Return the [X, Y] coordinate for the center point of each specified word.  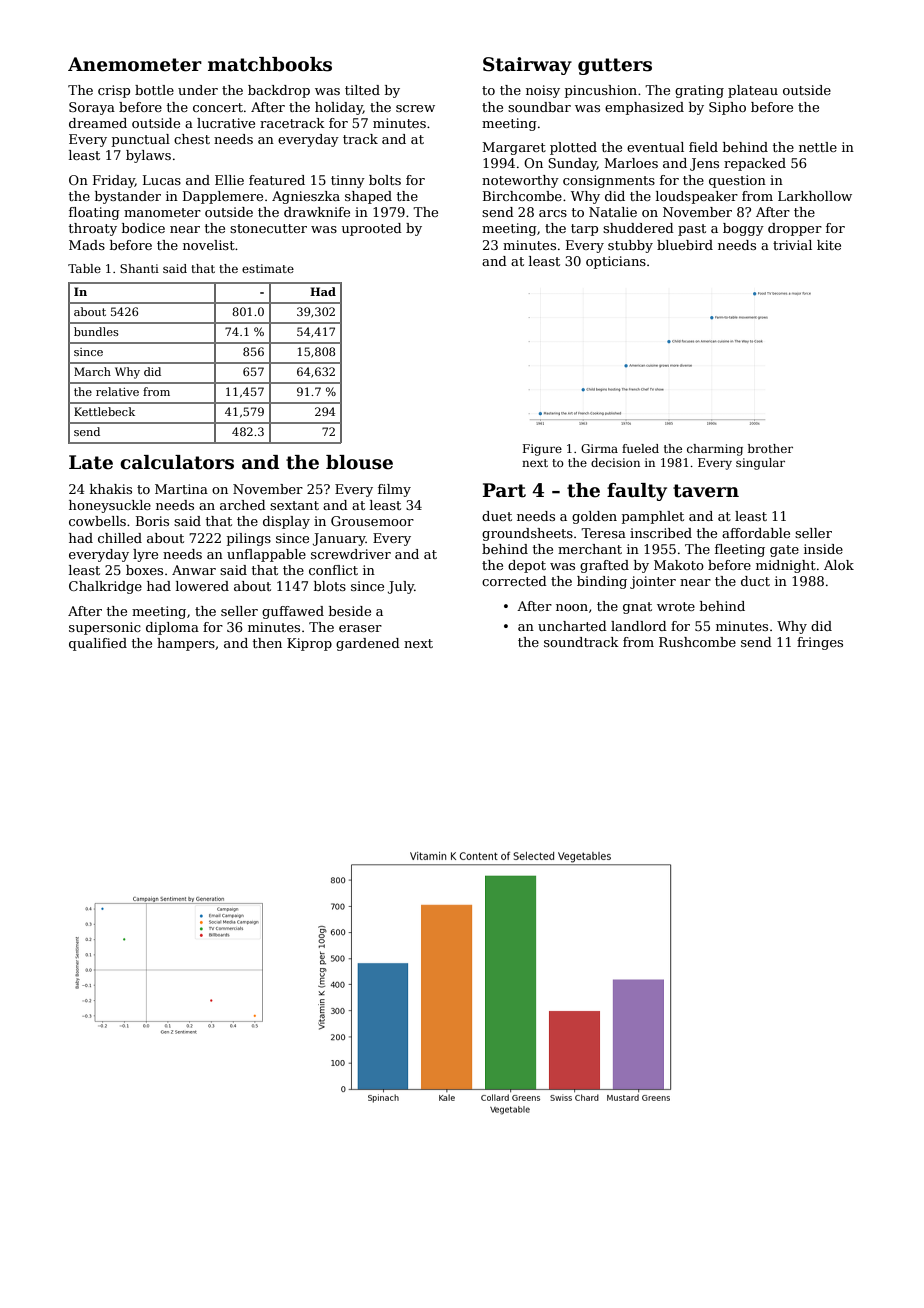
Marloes [631, 163]
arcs [553, 213]
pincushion [601, 91]
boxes [144, 570]
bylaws [148, 156]
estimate [268, 268]
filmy [394, 490]
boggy [743, 229]
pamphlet [653, 517]
